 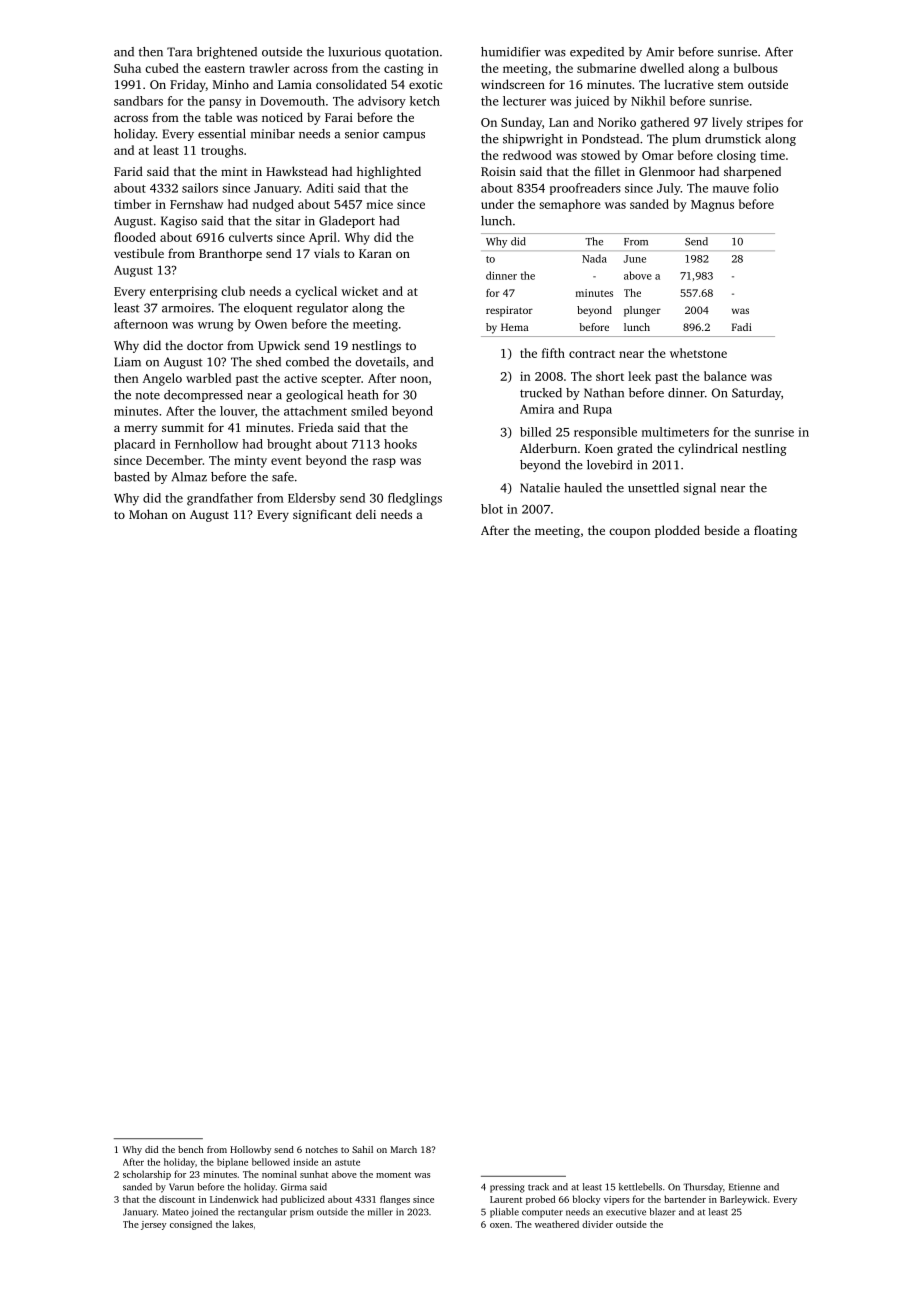 I want to click on plunger, so click(x=642, y=311).
